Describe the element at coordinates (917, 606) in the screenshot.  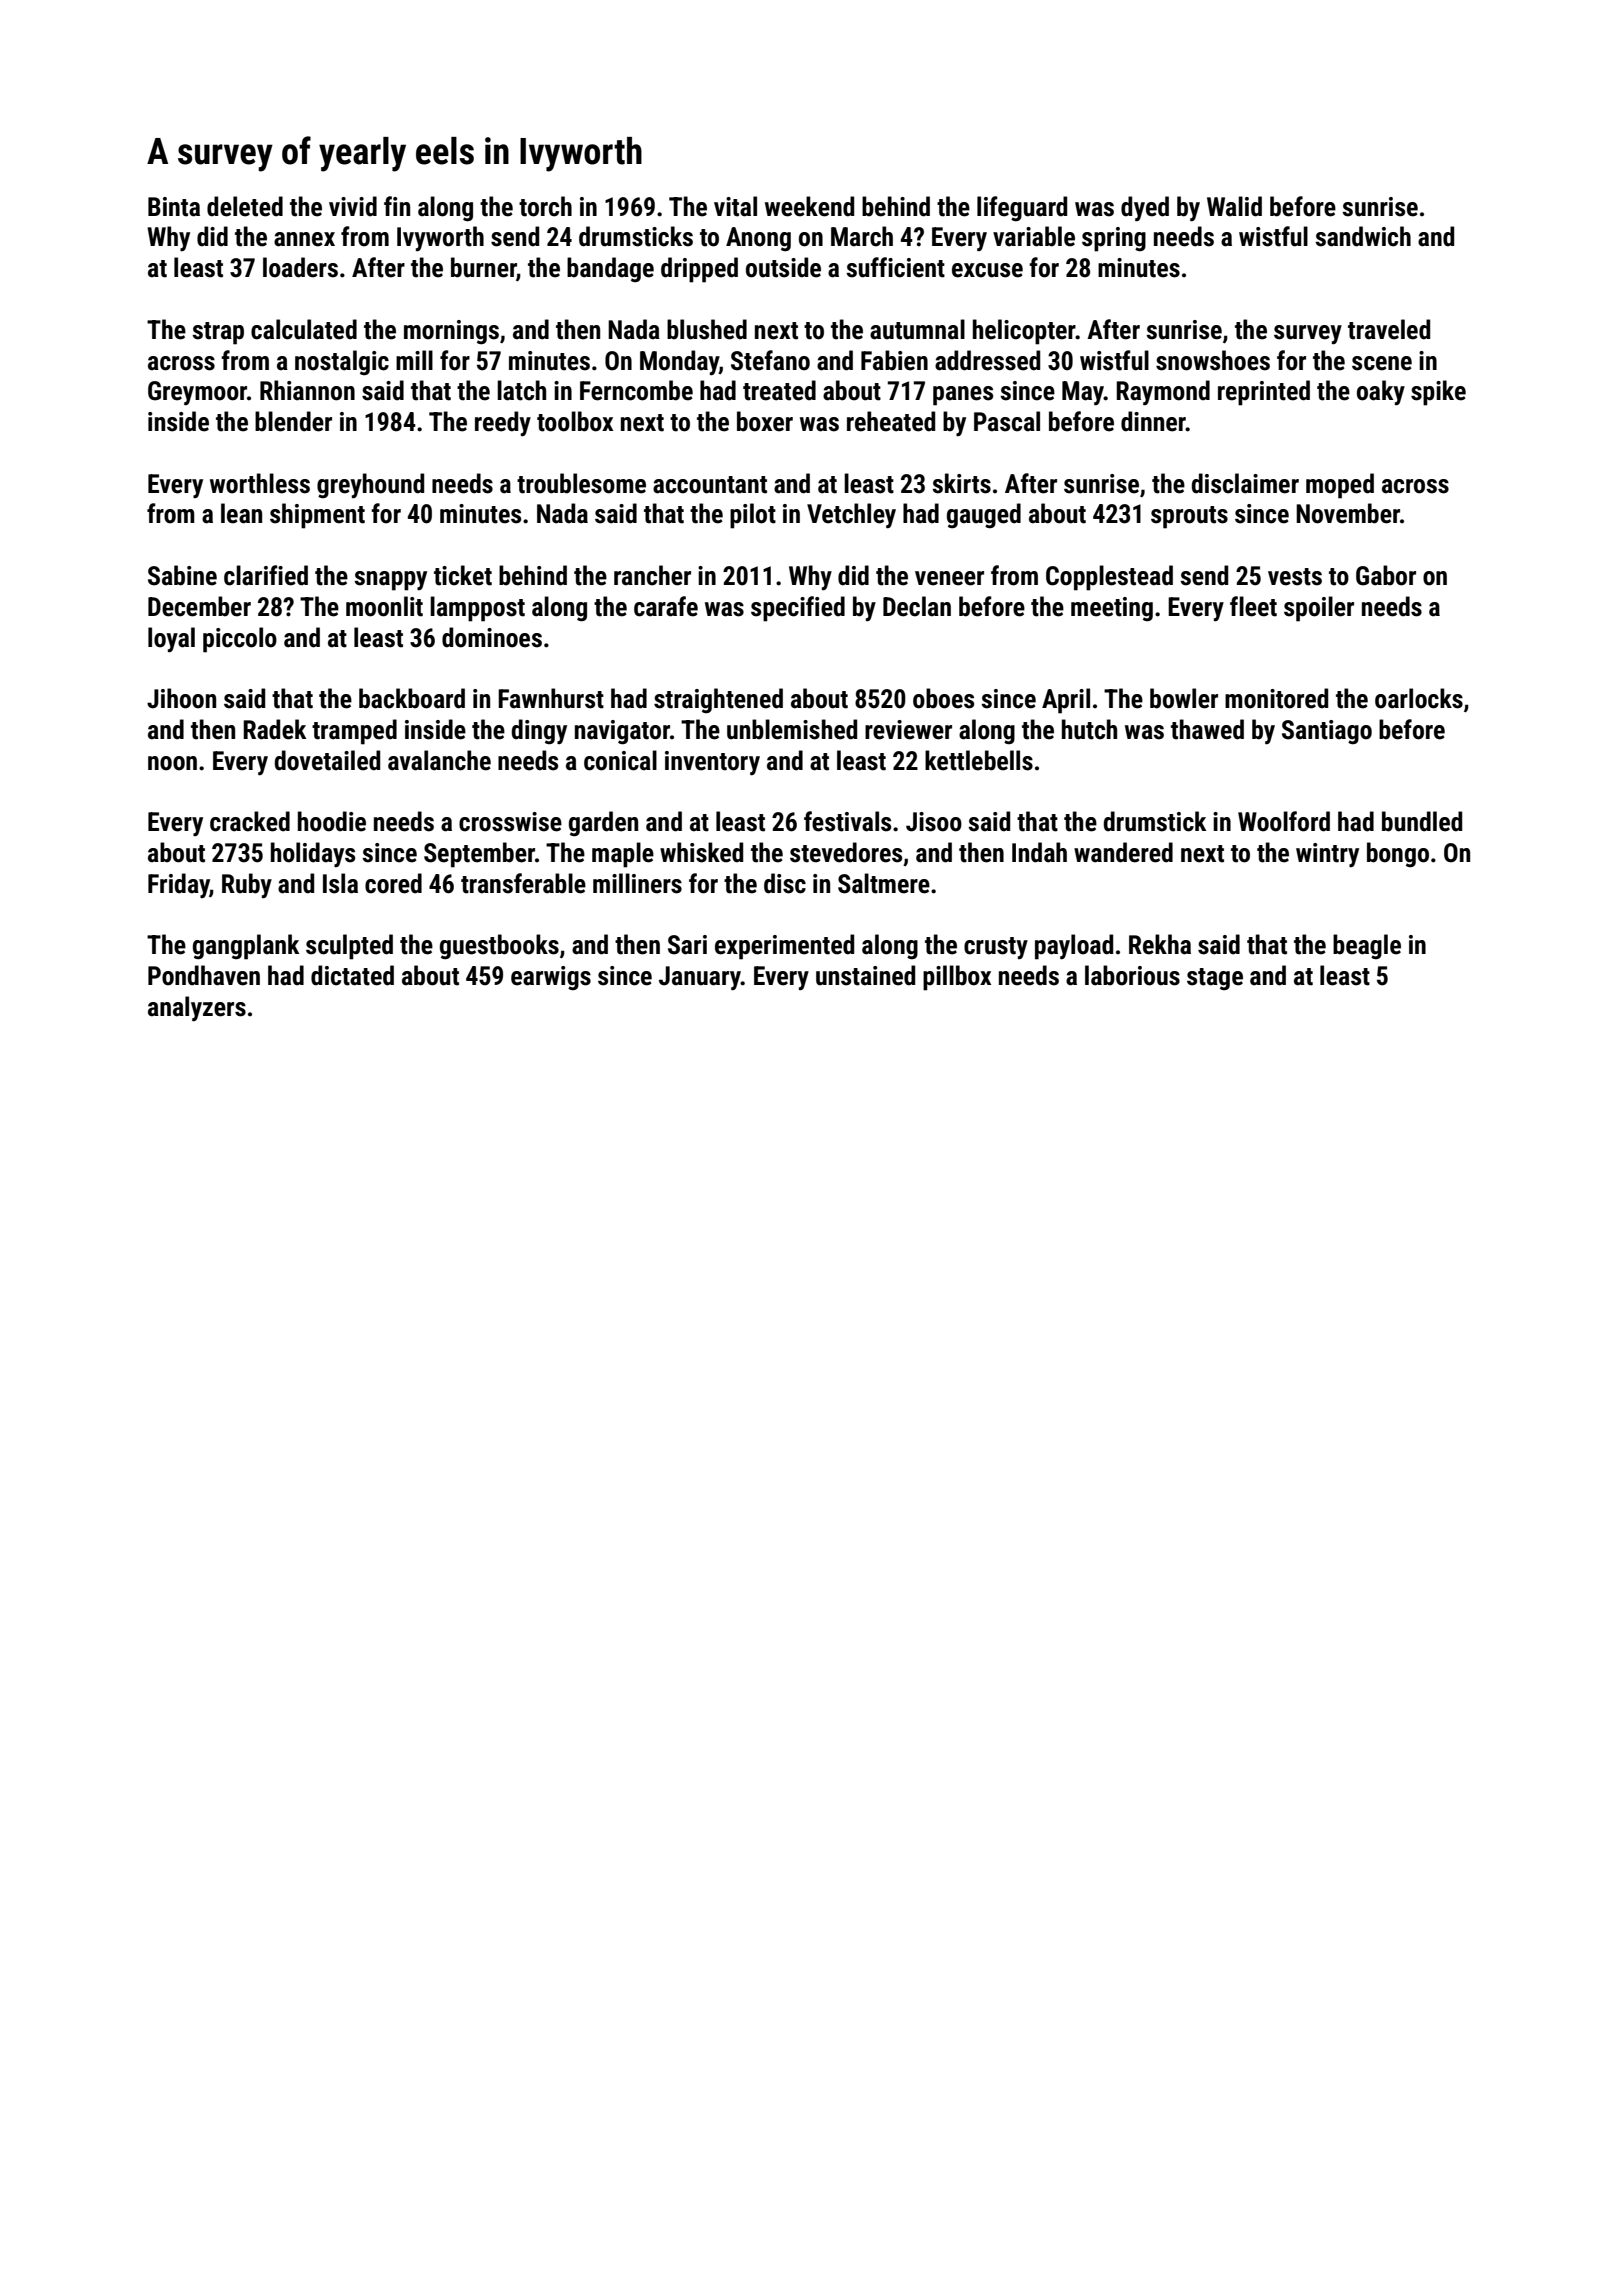
I see `Declan` at that location.
